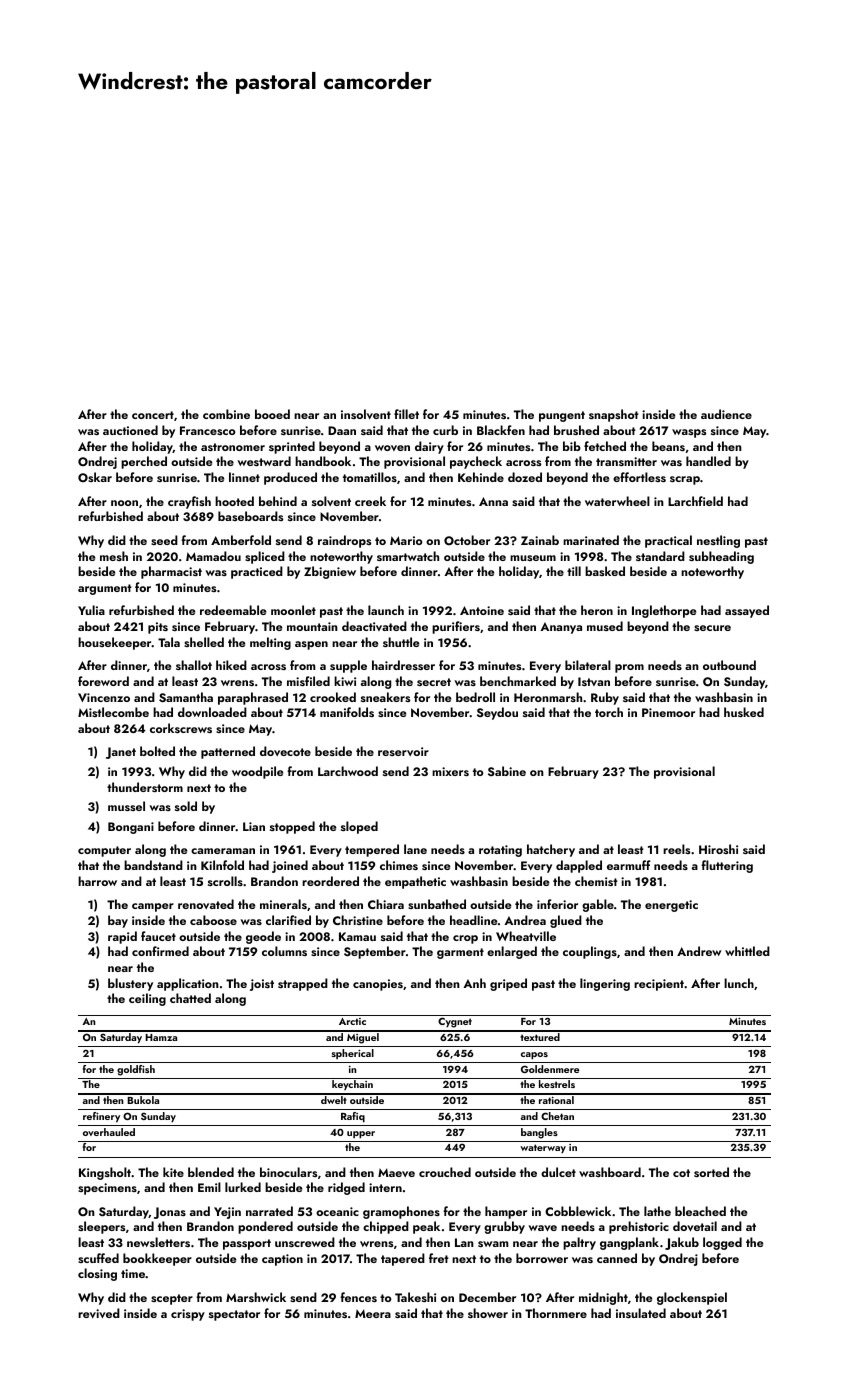 This screenshot has width=849, height=1400. Describe the element at coordinates (408, 556) in the screenshot. I see `smartwatch` at that location.
